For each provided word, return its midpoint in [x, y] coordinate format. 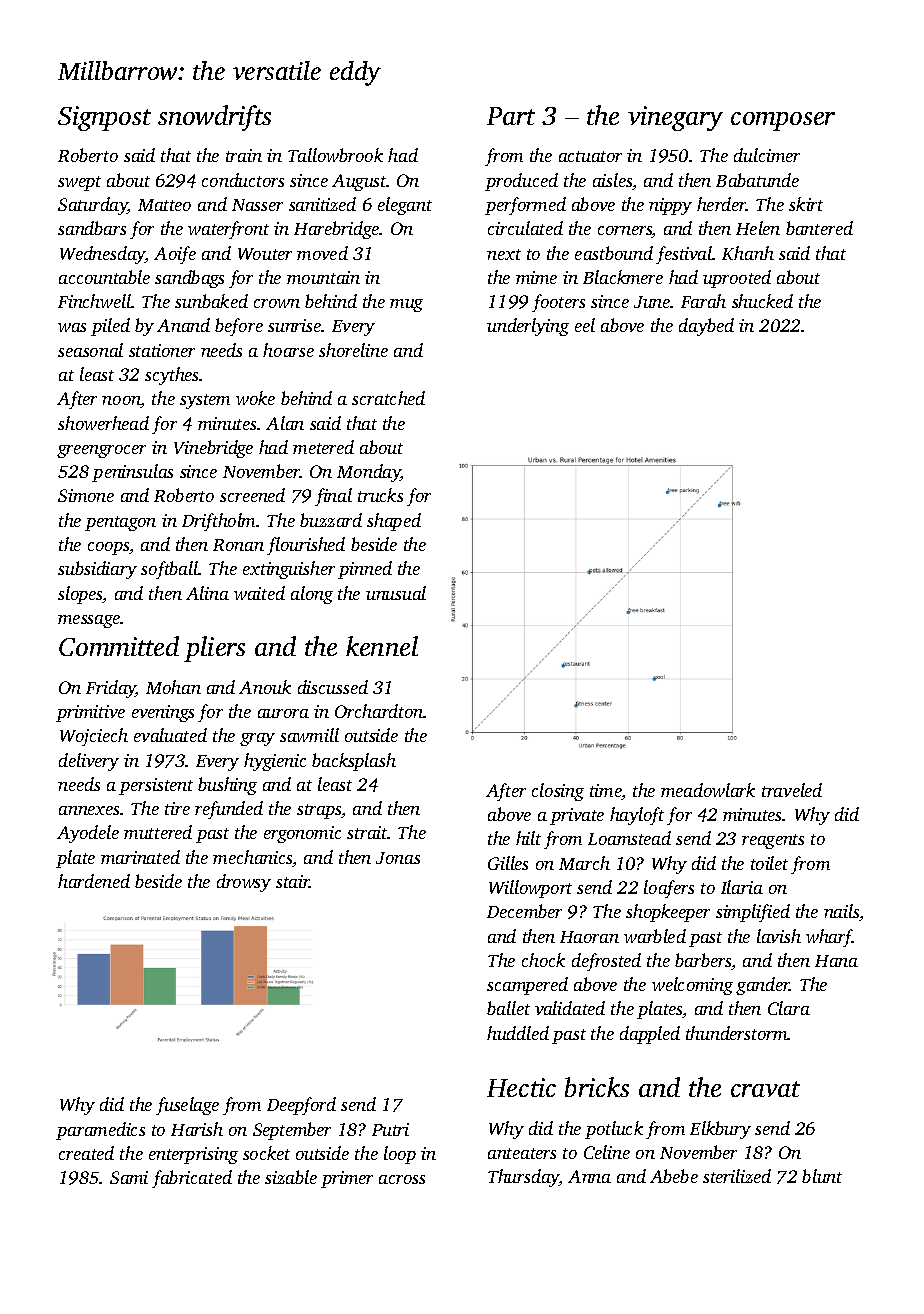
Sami [129, 1177]
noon [121, 402]
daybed [706, 327]
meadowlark [708, 790]
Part [511, 116]
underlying [528, 327]
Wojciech [94, 737]
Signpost [104, 118]
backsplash [354, 762]
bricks [597, 1087]
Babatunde [757, 180]
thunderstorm [737, 1033]
